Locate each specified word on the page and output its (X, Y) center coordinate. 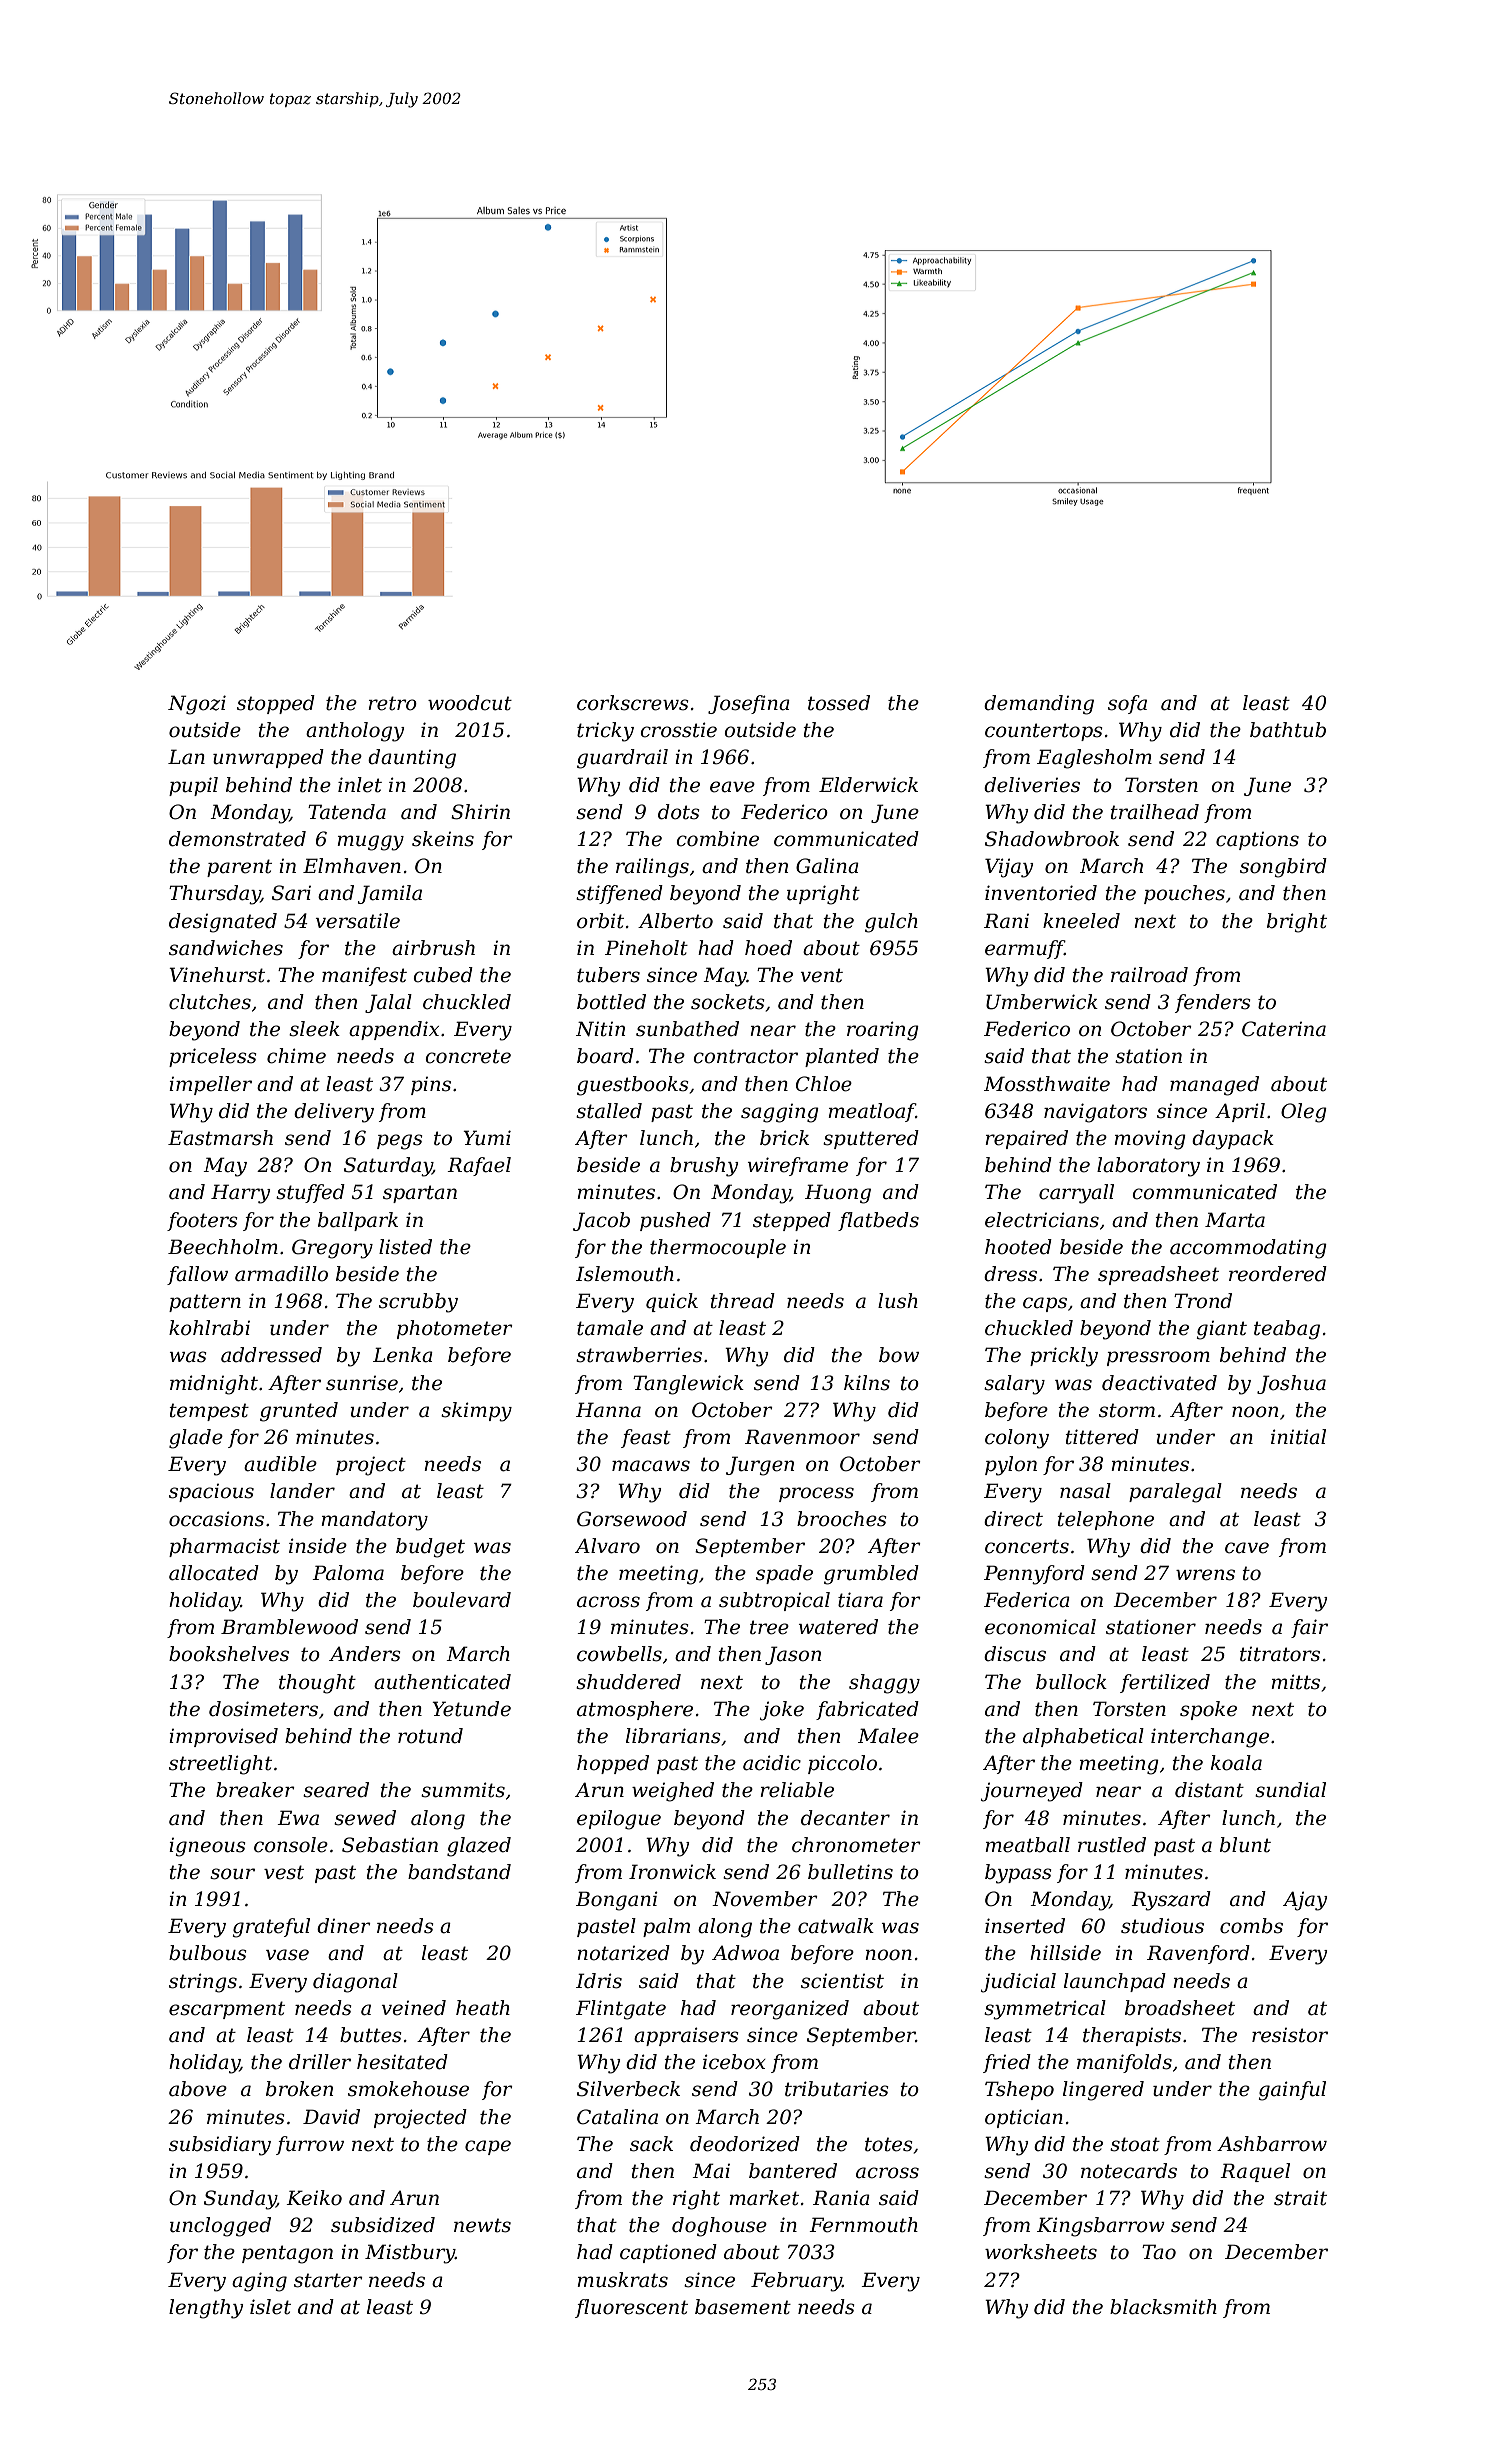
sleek (314, 1029)
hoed (768, 948)
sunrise (362, 1383)
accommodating (1248, 1249)
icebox (734, 2062)
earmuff (1025, 949)
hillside (1065, 1953)
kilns (867, 1383)
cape (488, 2147)
